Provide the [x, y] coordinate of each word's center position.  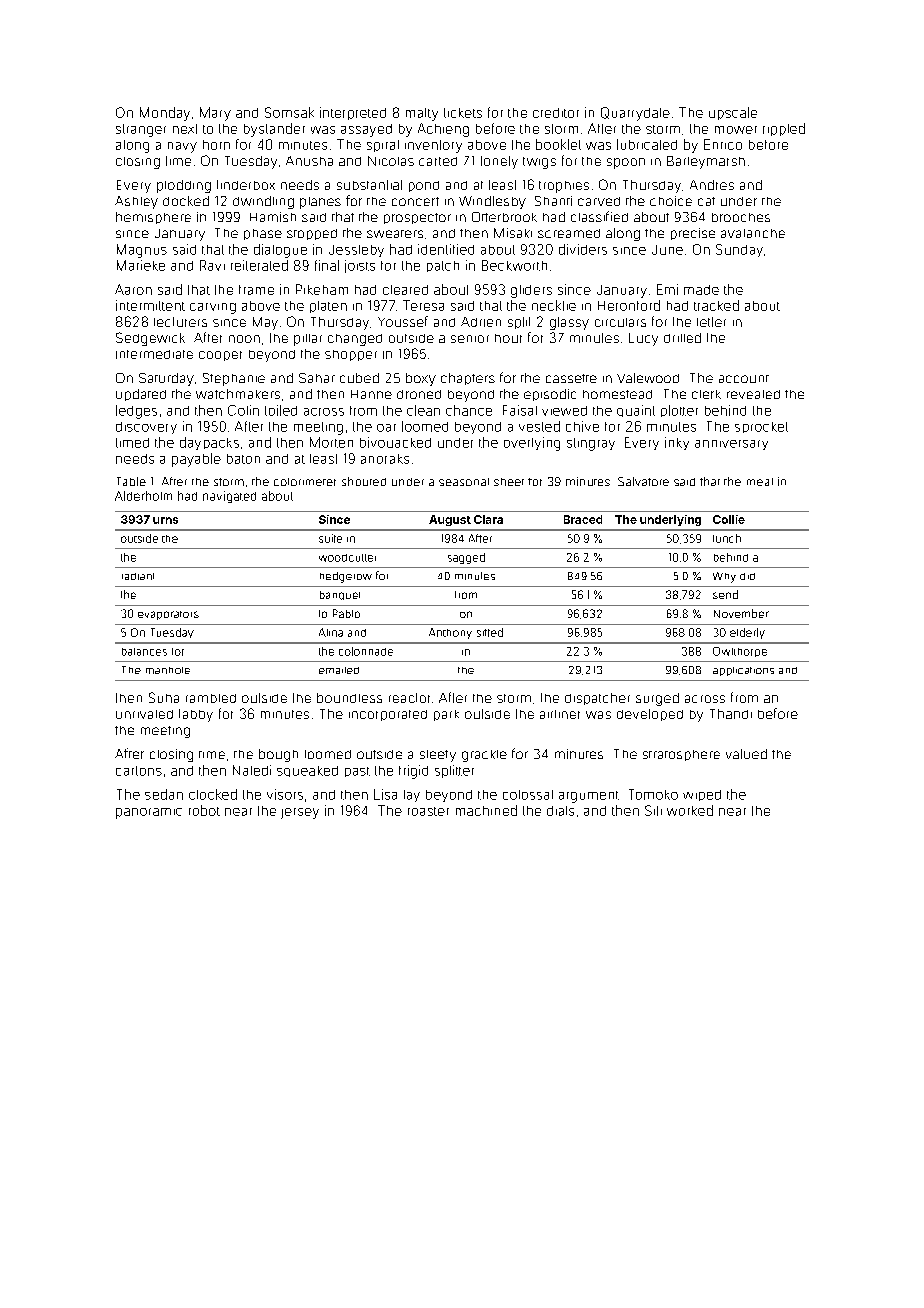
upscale [733, 113]
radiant [138, 576]
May [265, 323]
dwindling [263, 202]
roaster [428, 811]
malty [422, 114]
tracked [716, 305]
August [450, 520]
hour [508, 338]
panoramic [149, 813]
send [725, 594]
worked [690, 810]
